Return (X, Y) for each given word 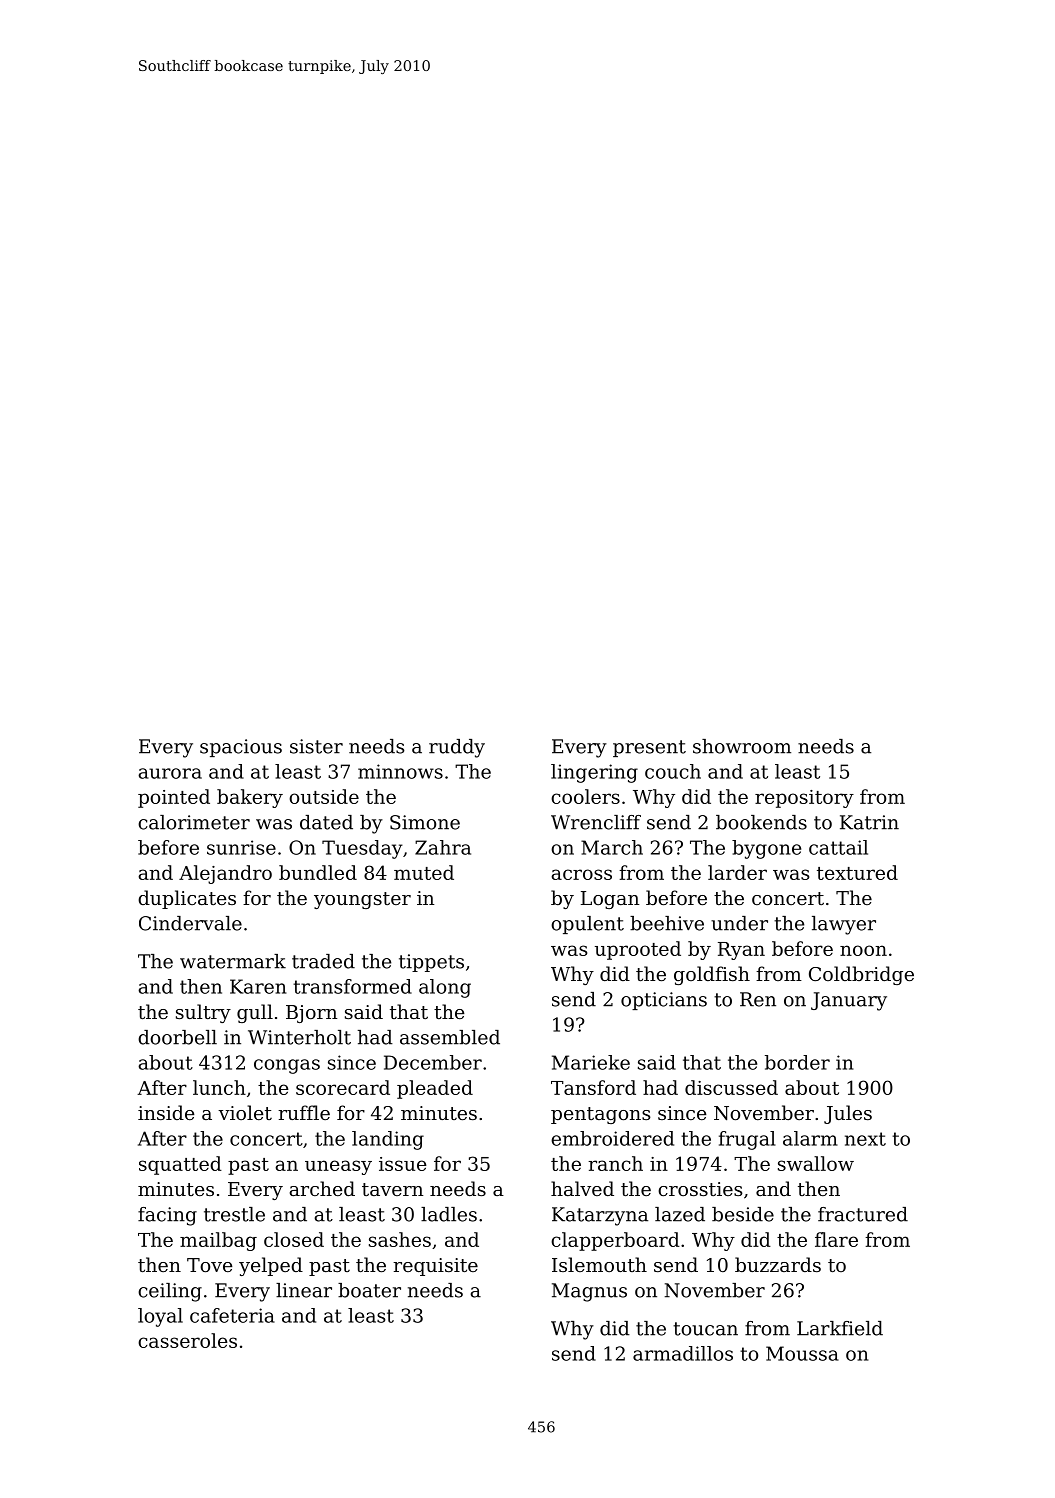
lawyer (844, 925)
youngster (362, 900)
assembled (450, 1037)
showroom (742, 746)
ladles (449, 1214)
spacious (241, 748)
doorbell (177, 1037)
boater (369, 1290)
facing (167, 1216)
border (797, 1062)
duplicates (187, 899)
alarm (810, 1138)
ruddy (457, 748)
